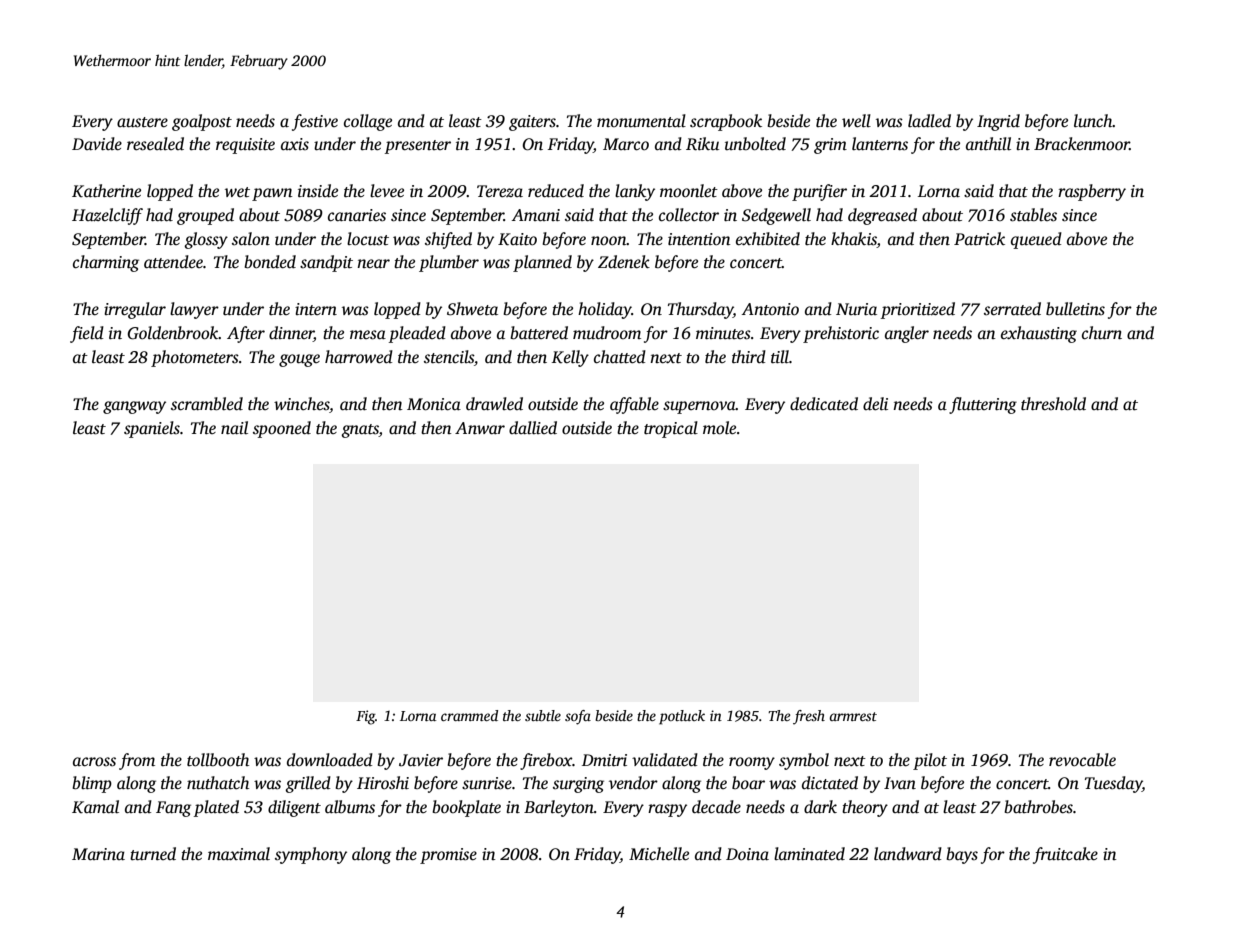 The height and width of the screenshot is (952, 1233). I want to click on from, so click(137, 761).
